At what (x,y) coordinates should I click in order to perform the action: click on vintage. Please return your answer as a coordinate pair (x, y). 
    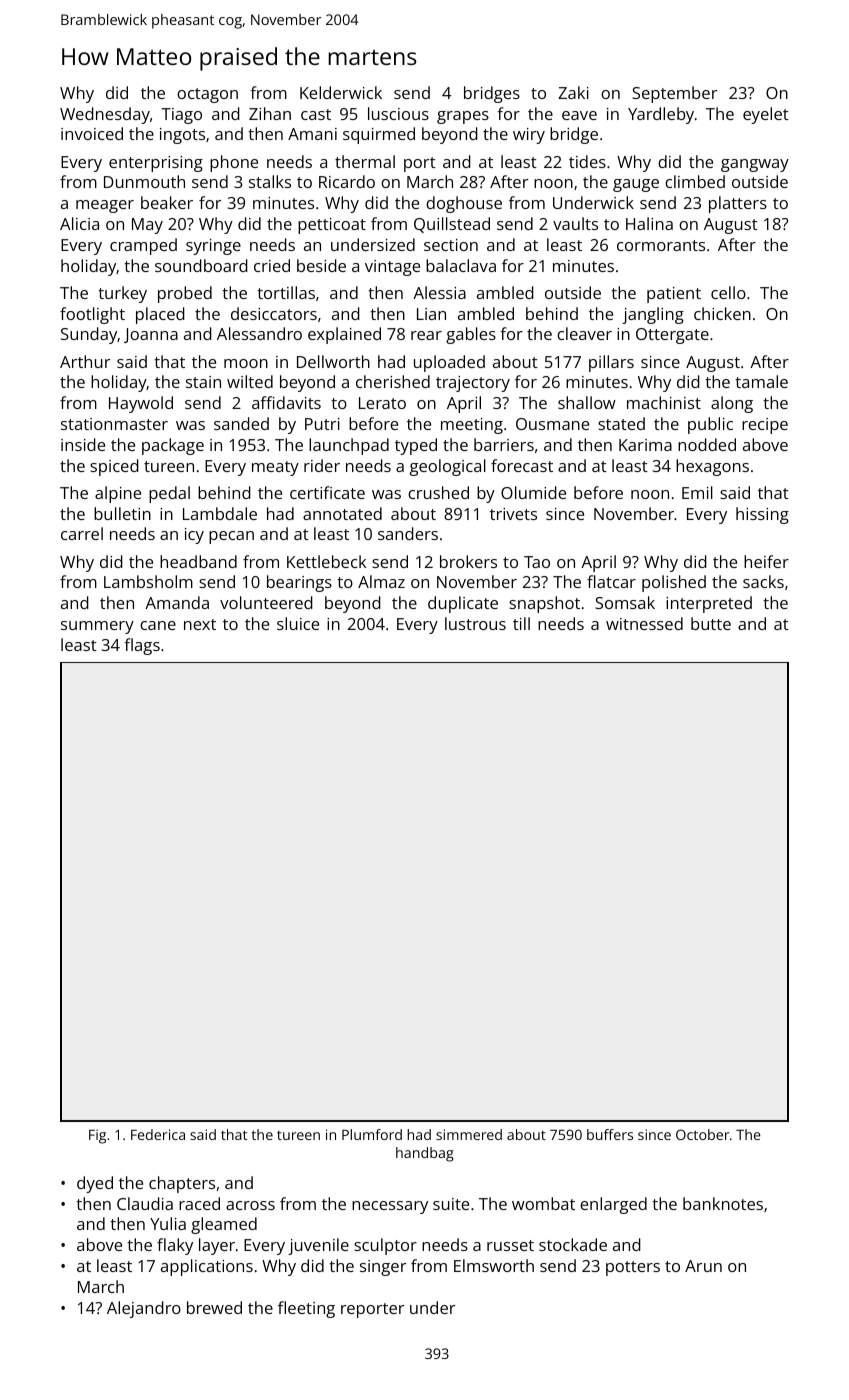
    Looking at the image, I should click on (392, 268).
